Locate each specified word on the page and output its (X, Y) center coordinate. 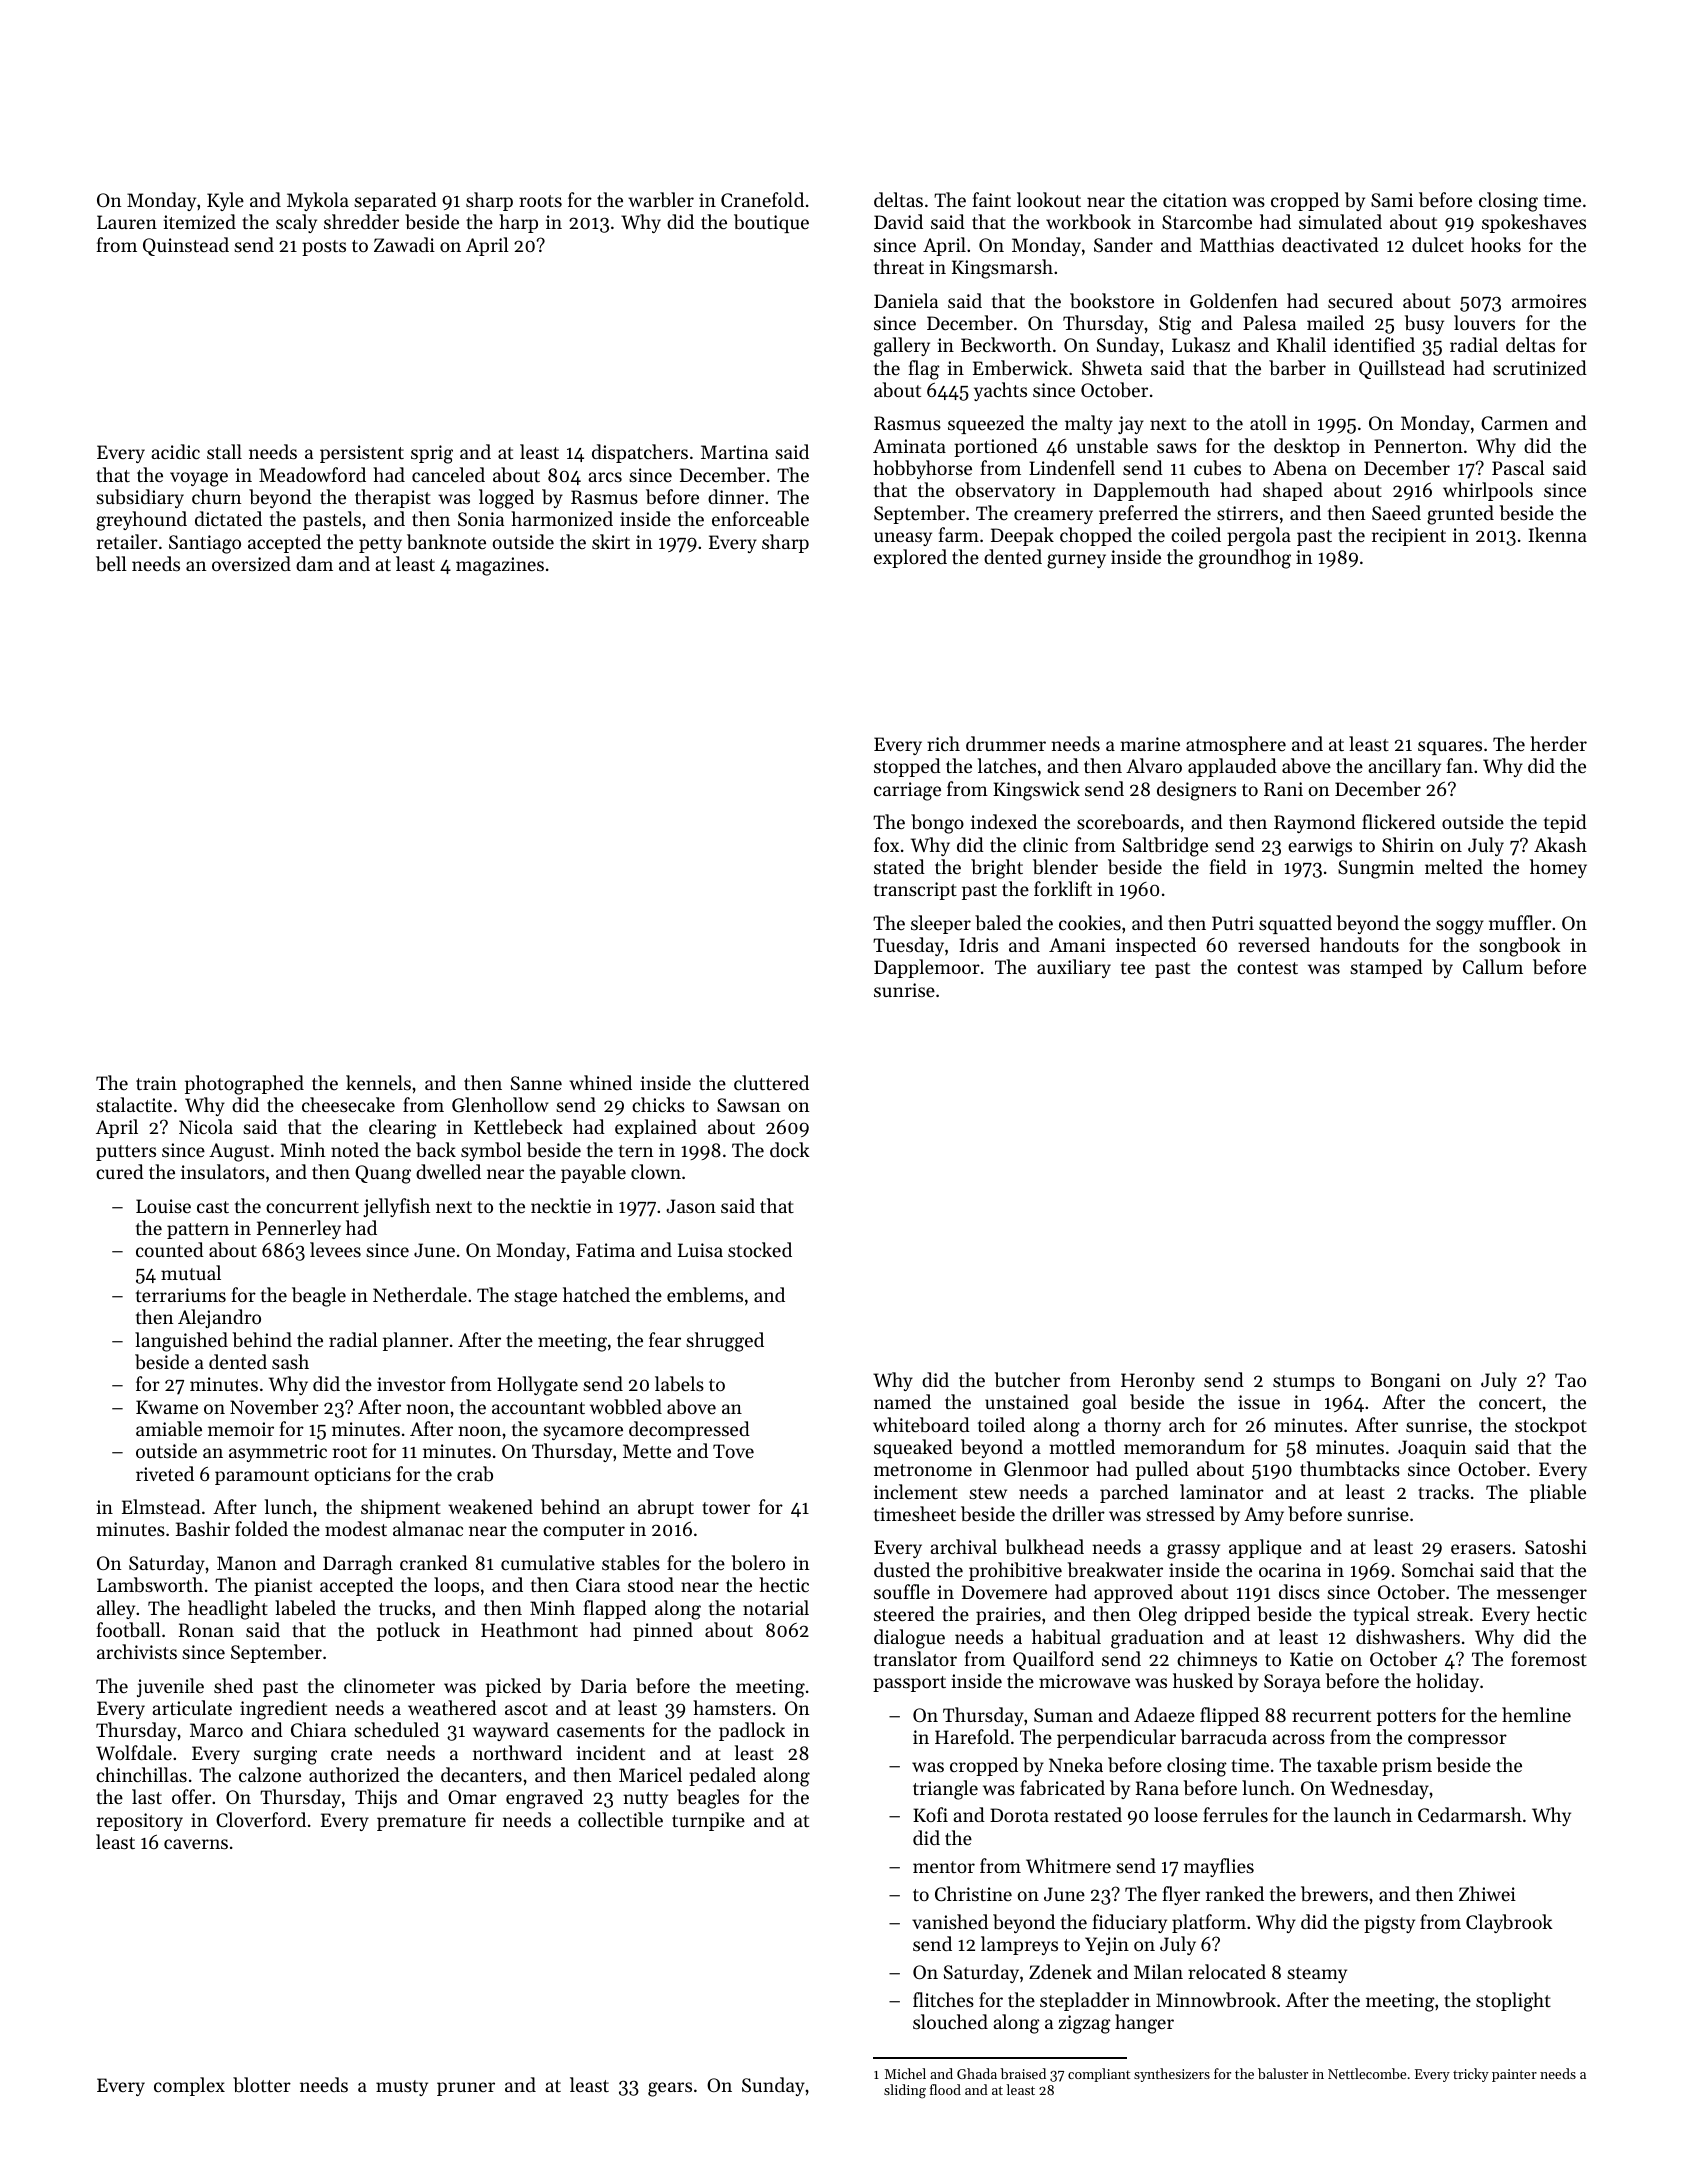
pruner (466, 2089)
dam (314, 563)
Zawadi (404, 244)
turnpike (708, 1821)
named (902, 1401)
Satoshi (1556, 1546)
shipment (401, 1508)
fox (886, 844)
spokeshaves (1534, 223)
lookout (1049, 199)
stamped (1386, 968)
